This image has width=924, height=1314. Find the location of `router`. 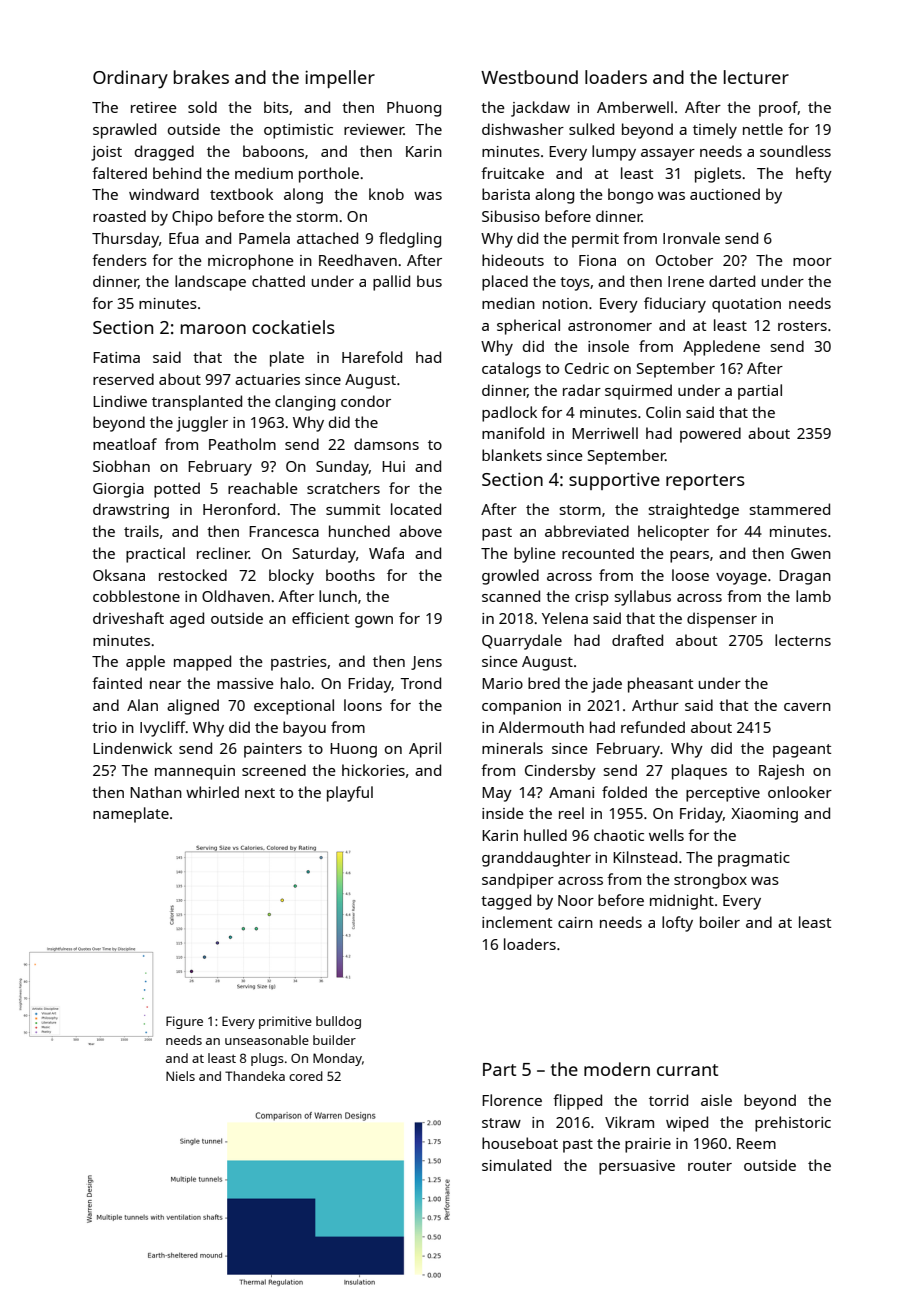

router is located at coordinates (710, 1166).
